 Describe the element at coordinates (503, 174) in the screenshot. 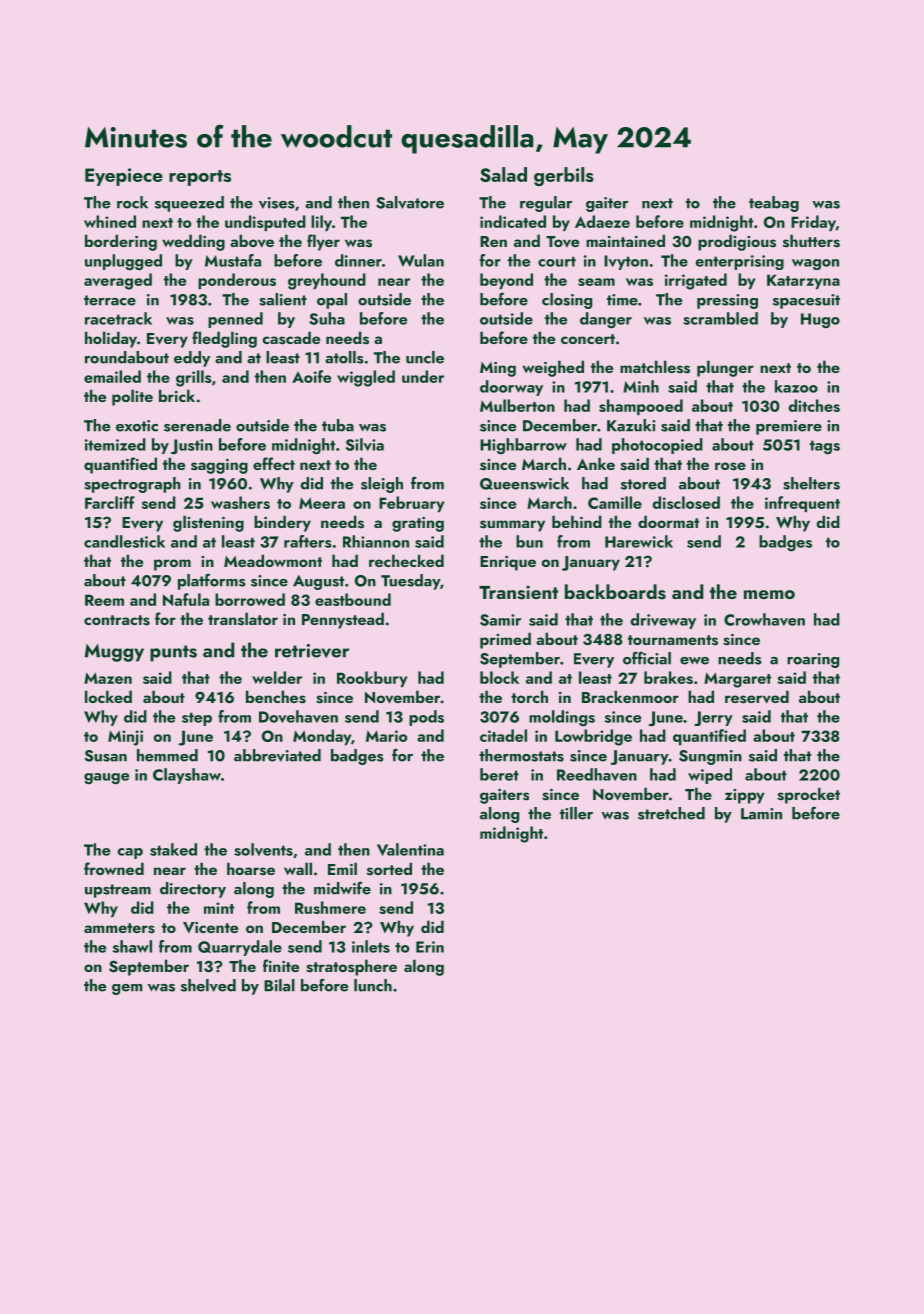

I see `Salad` at that location.
